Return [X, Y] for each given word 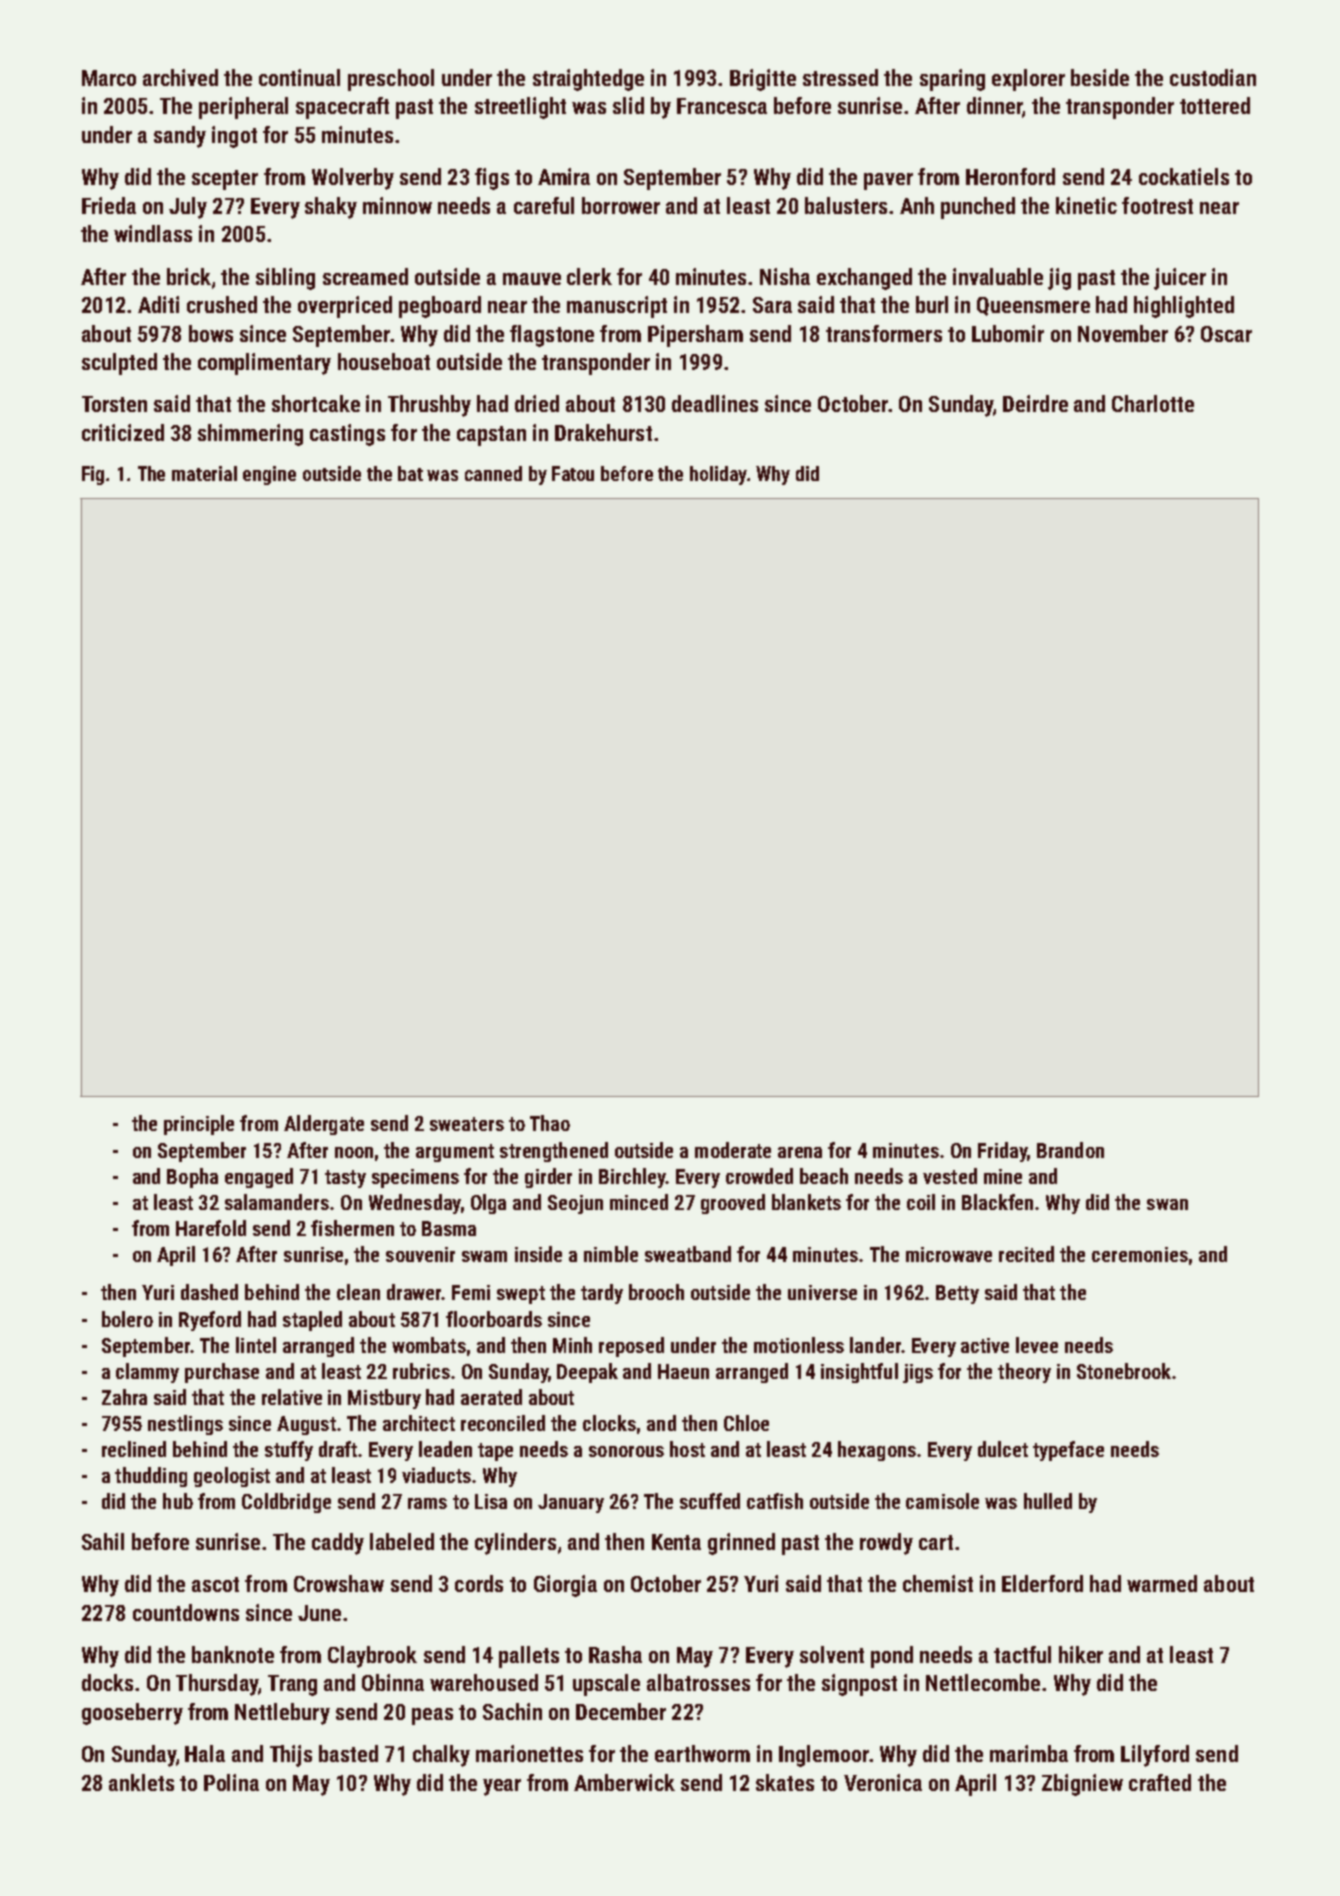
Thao [550, 1123]
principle [199, 1125]
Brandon [1070, 1150]
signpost [859, 1685]
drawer [414, 1292]
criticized [123, 432]
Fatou [573, 473]
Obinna [393, 1682]
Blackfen [997, 1202]
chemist [938, 1583]
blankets [806, 1202]
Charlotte [1153, 403]
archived [180, 77]
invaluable [998, 276]
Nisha [785, 276]
